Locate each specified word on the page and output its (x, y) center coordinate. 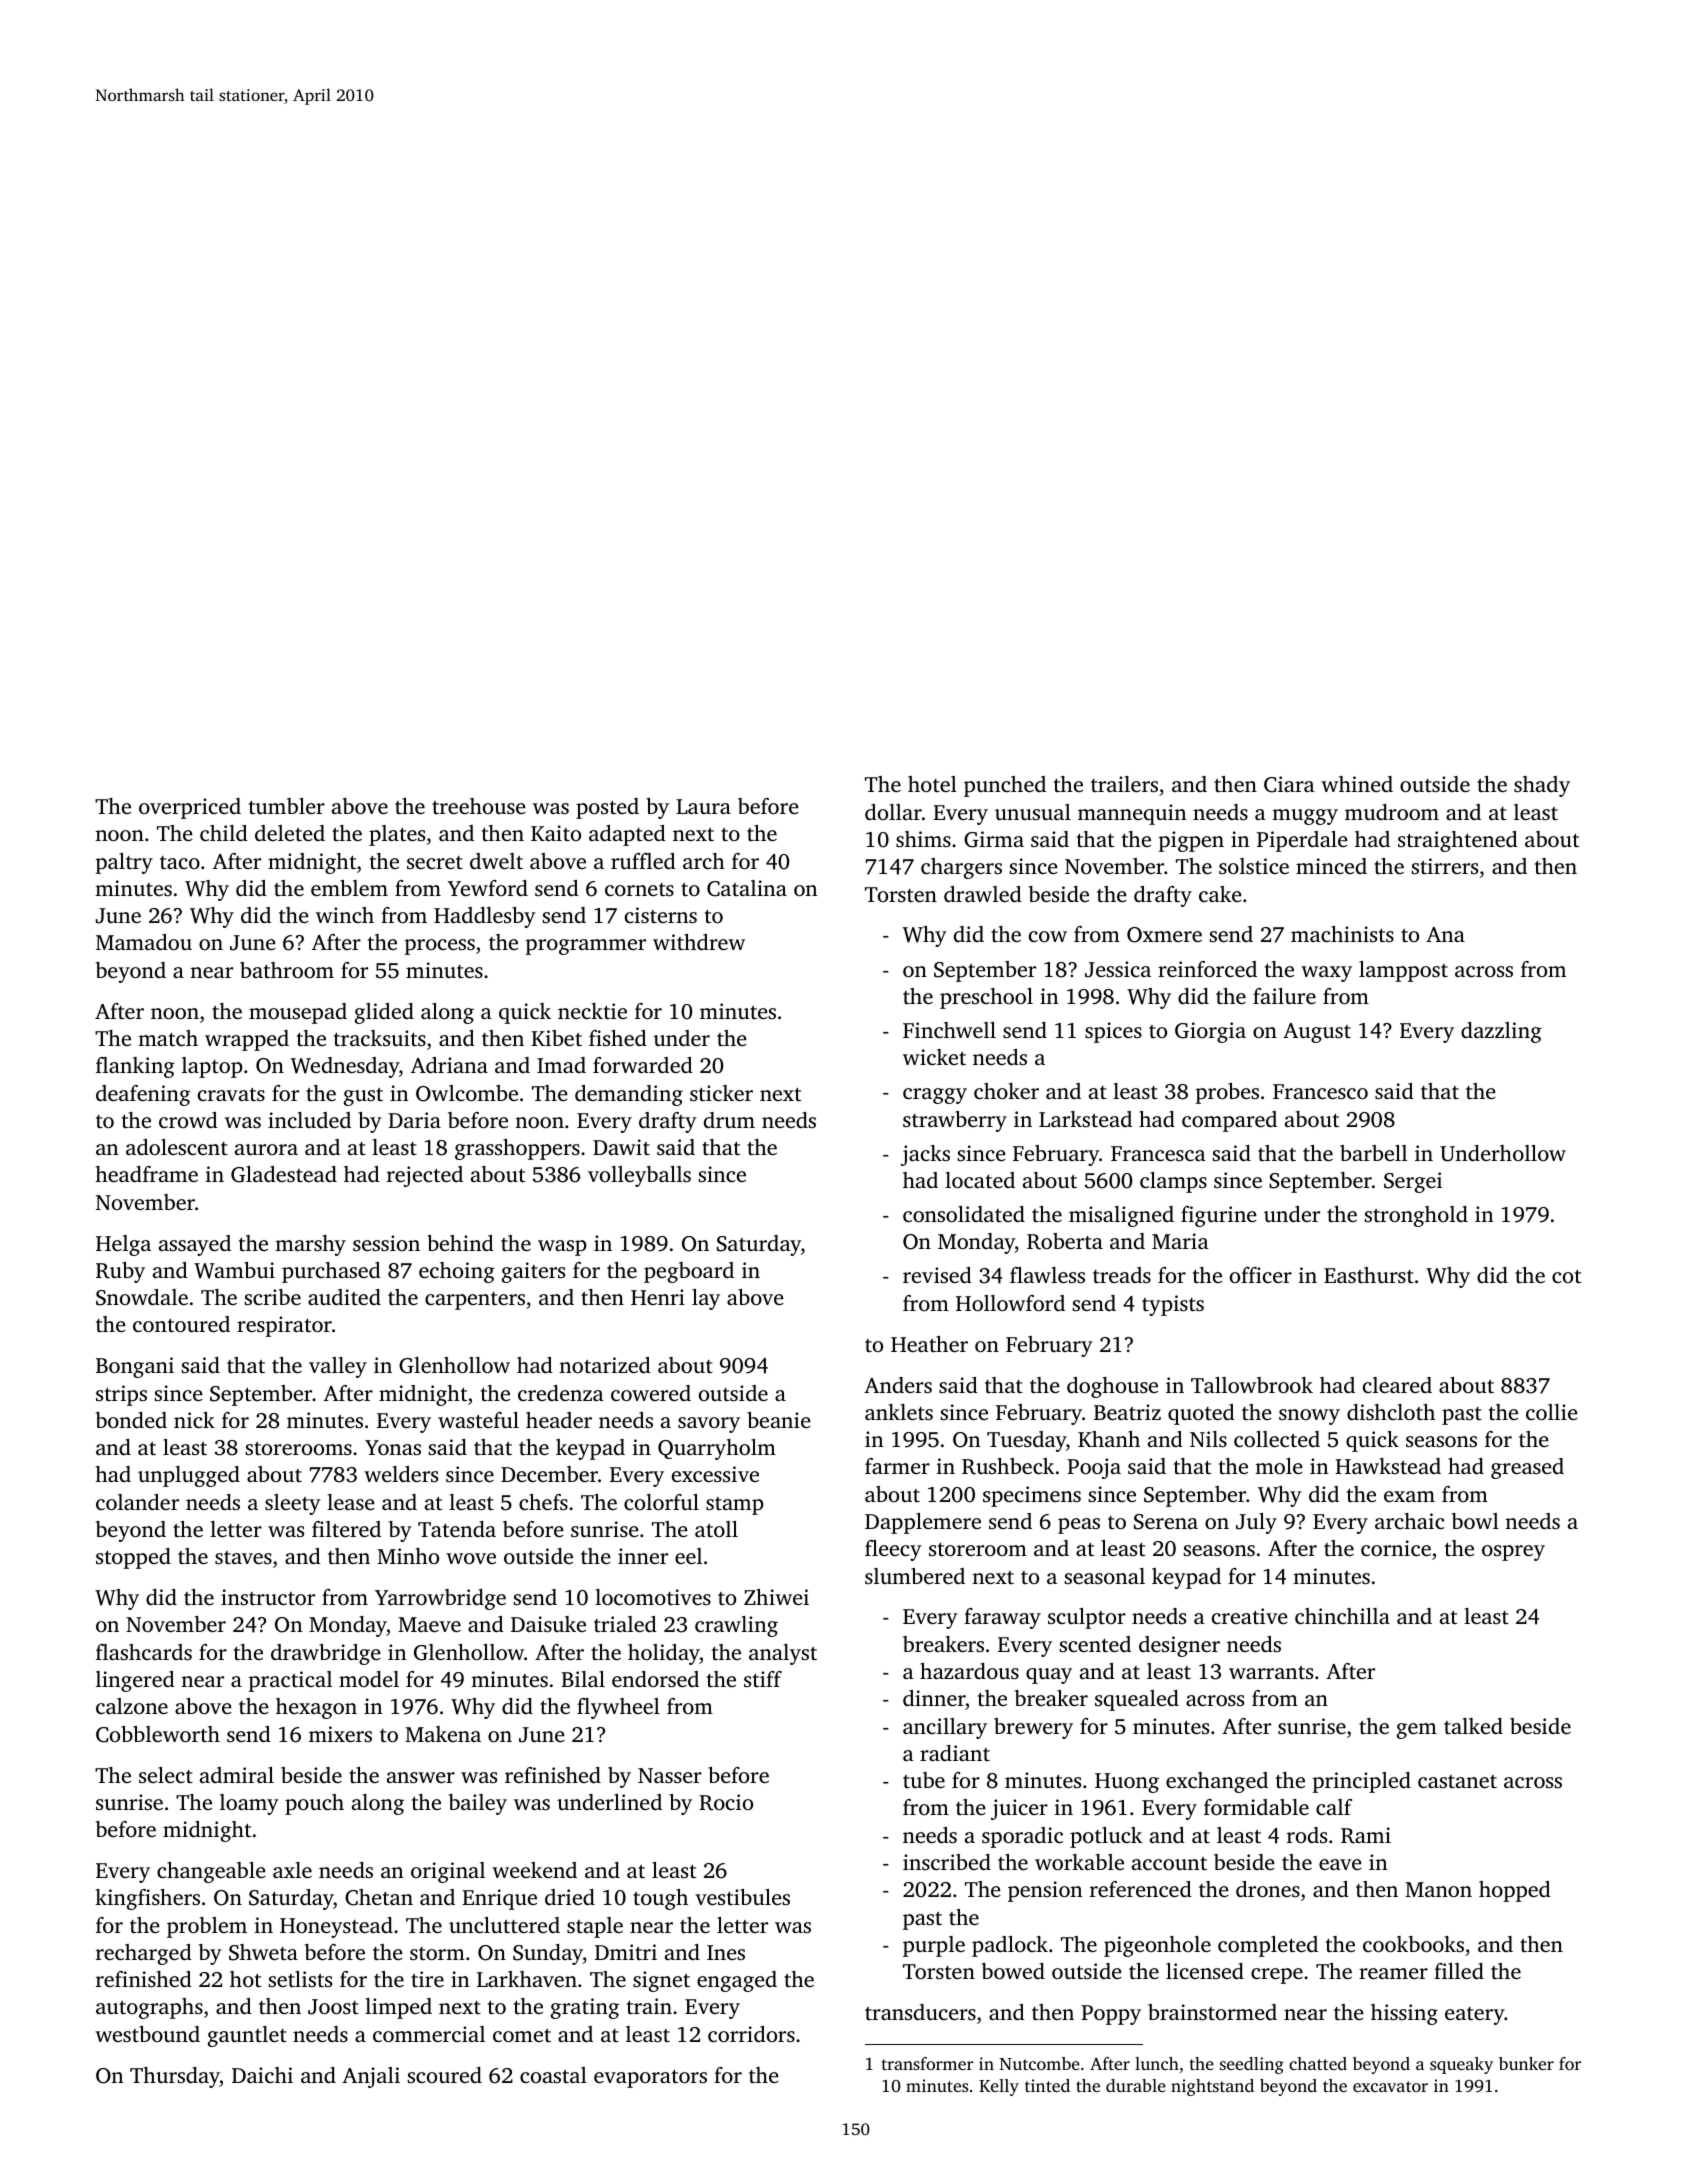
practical (290, 1681)
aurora (266, 1149)
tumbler (287, 806)
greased (1527, 1468)
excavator (1390, 2086)
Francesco (1320, 1091)
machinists (1342, 934)
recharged (144, 1954)
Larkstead (1085, 1119)
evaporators (650, 2078)
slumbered (915, 1576)
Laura (703, 806)
